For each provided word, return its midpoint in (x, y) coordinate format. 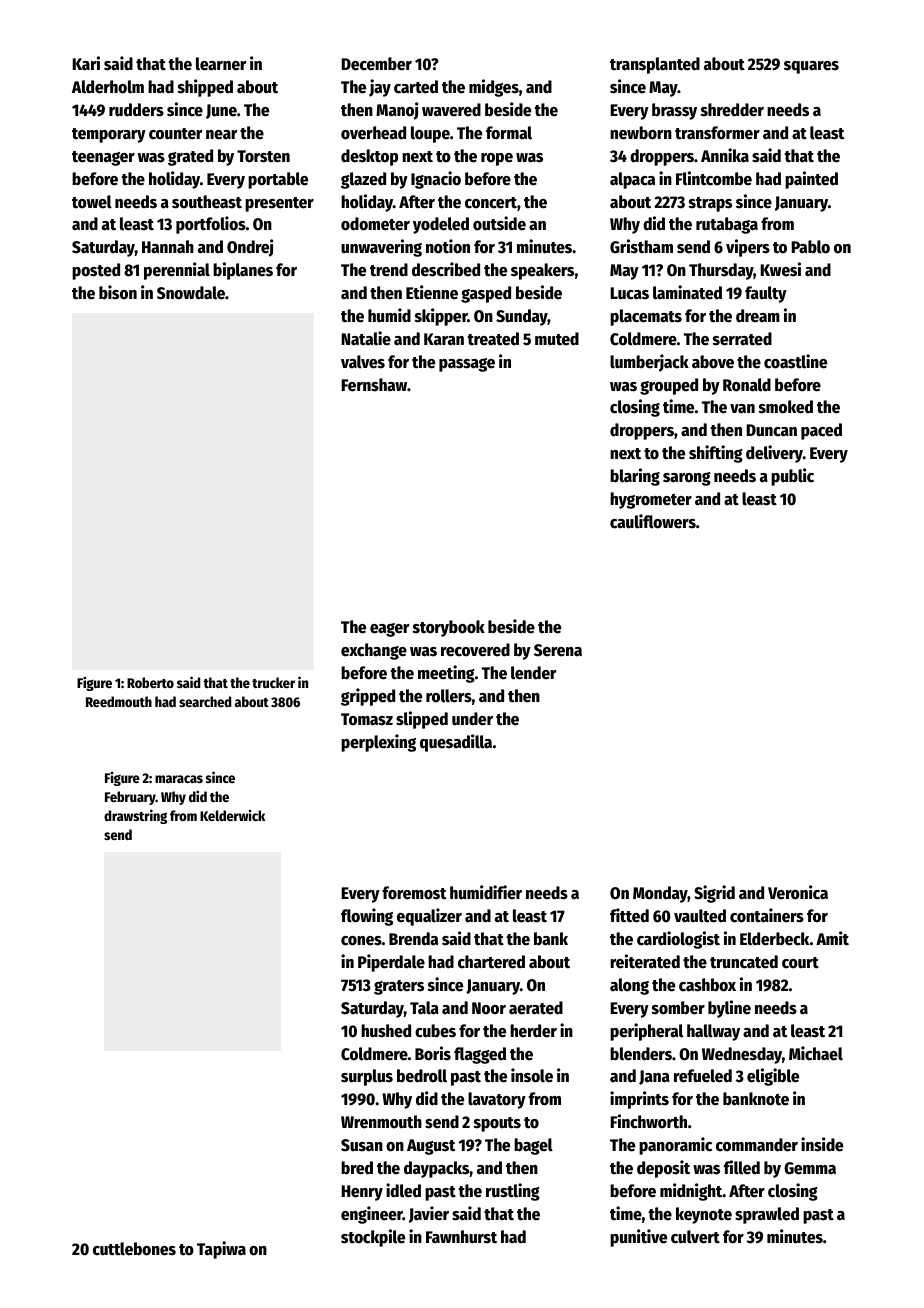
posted (96, 271)
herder (533, 1031)
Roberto (150, 682)
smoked (786, 407)
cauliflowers (653, 521)
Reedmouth (119, 701)
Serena (558, 650)
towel (92, 202)
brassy (674, 111)
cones (361, 941)
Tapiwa (221, 1250)
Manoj (397, 111)
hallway (713, 1032)
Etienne (432, 292)
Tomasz (367, 719)
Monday (660, 894)
